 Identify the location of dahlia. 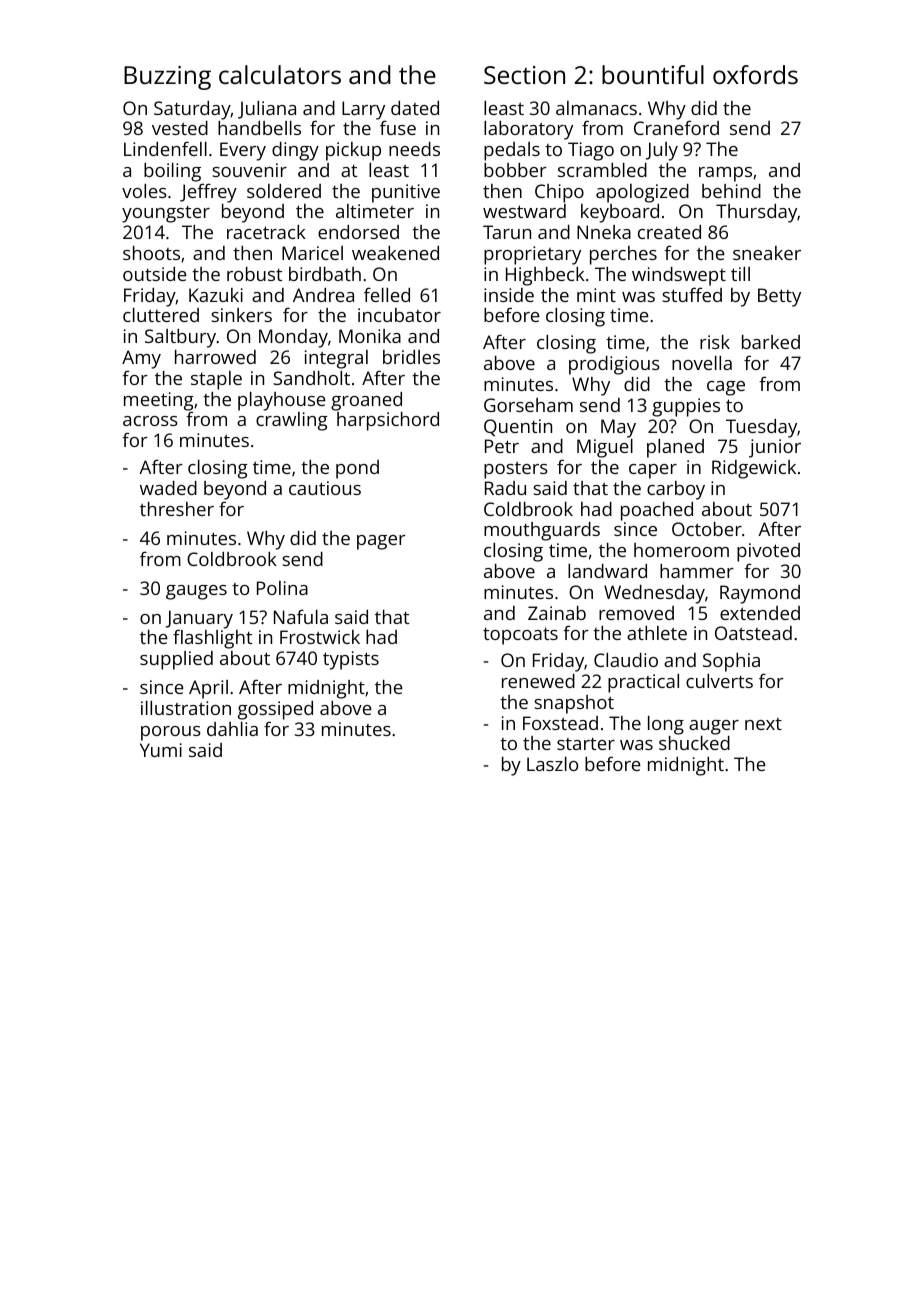
(232, 729).
